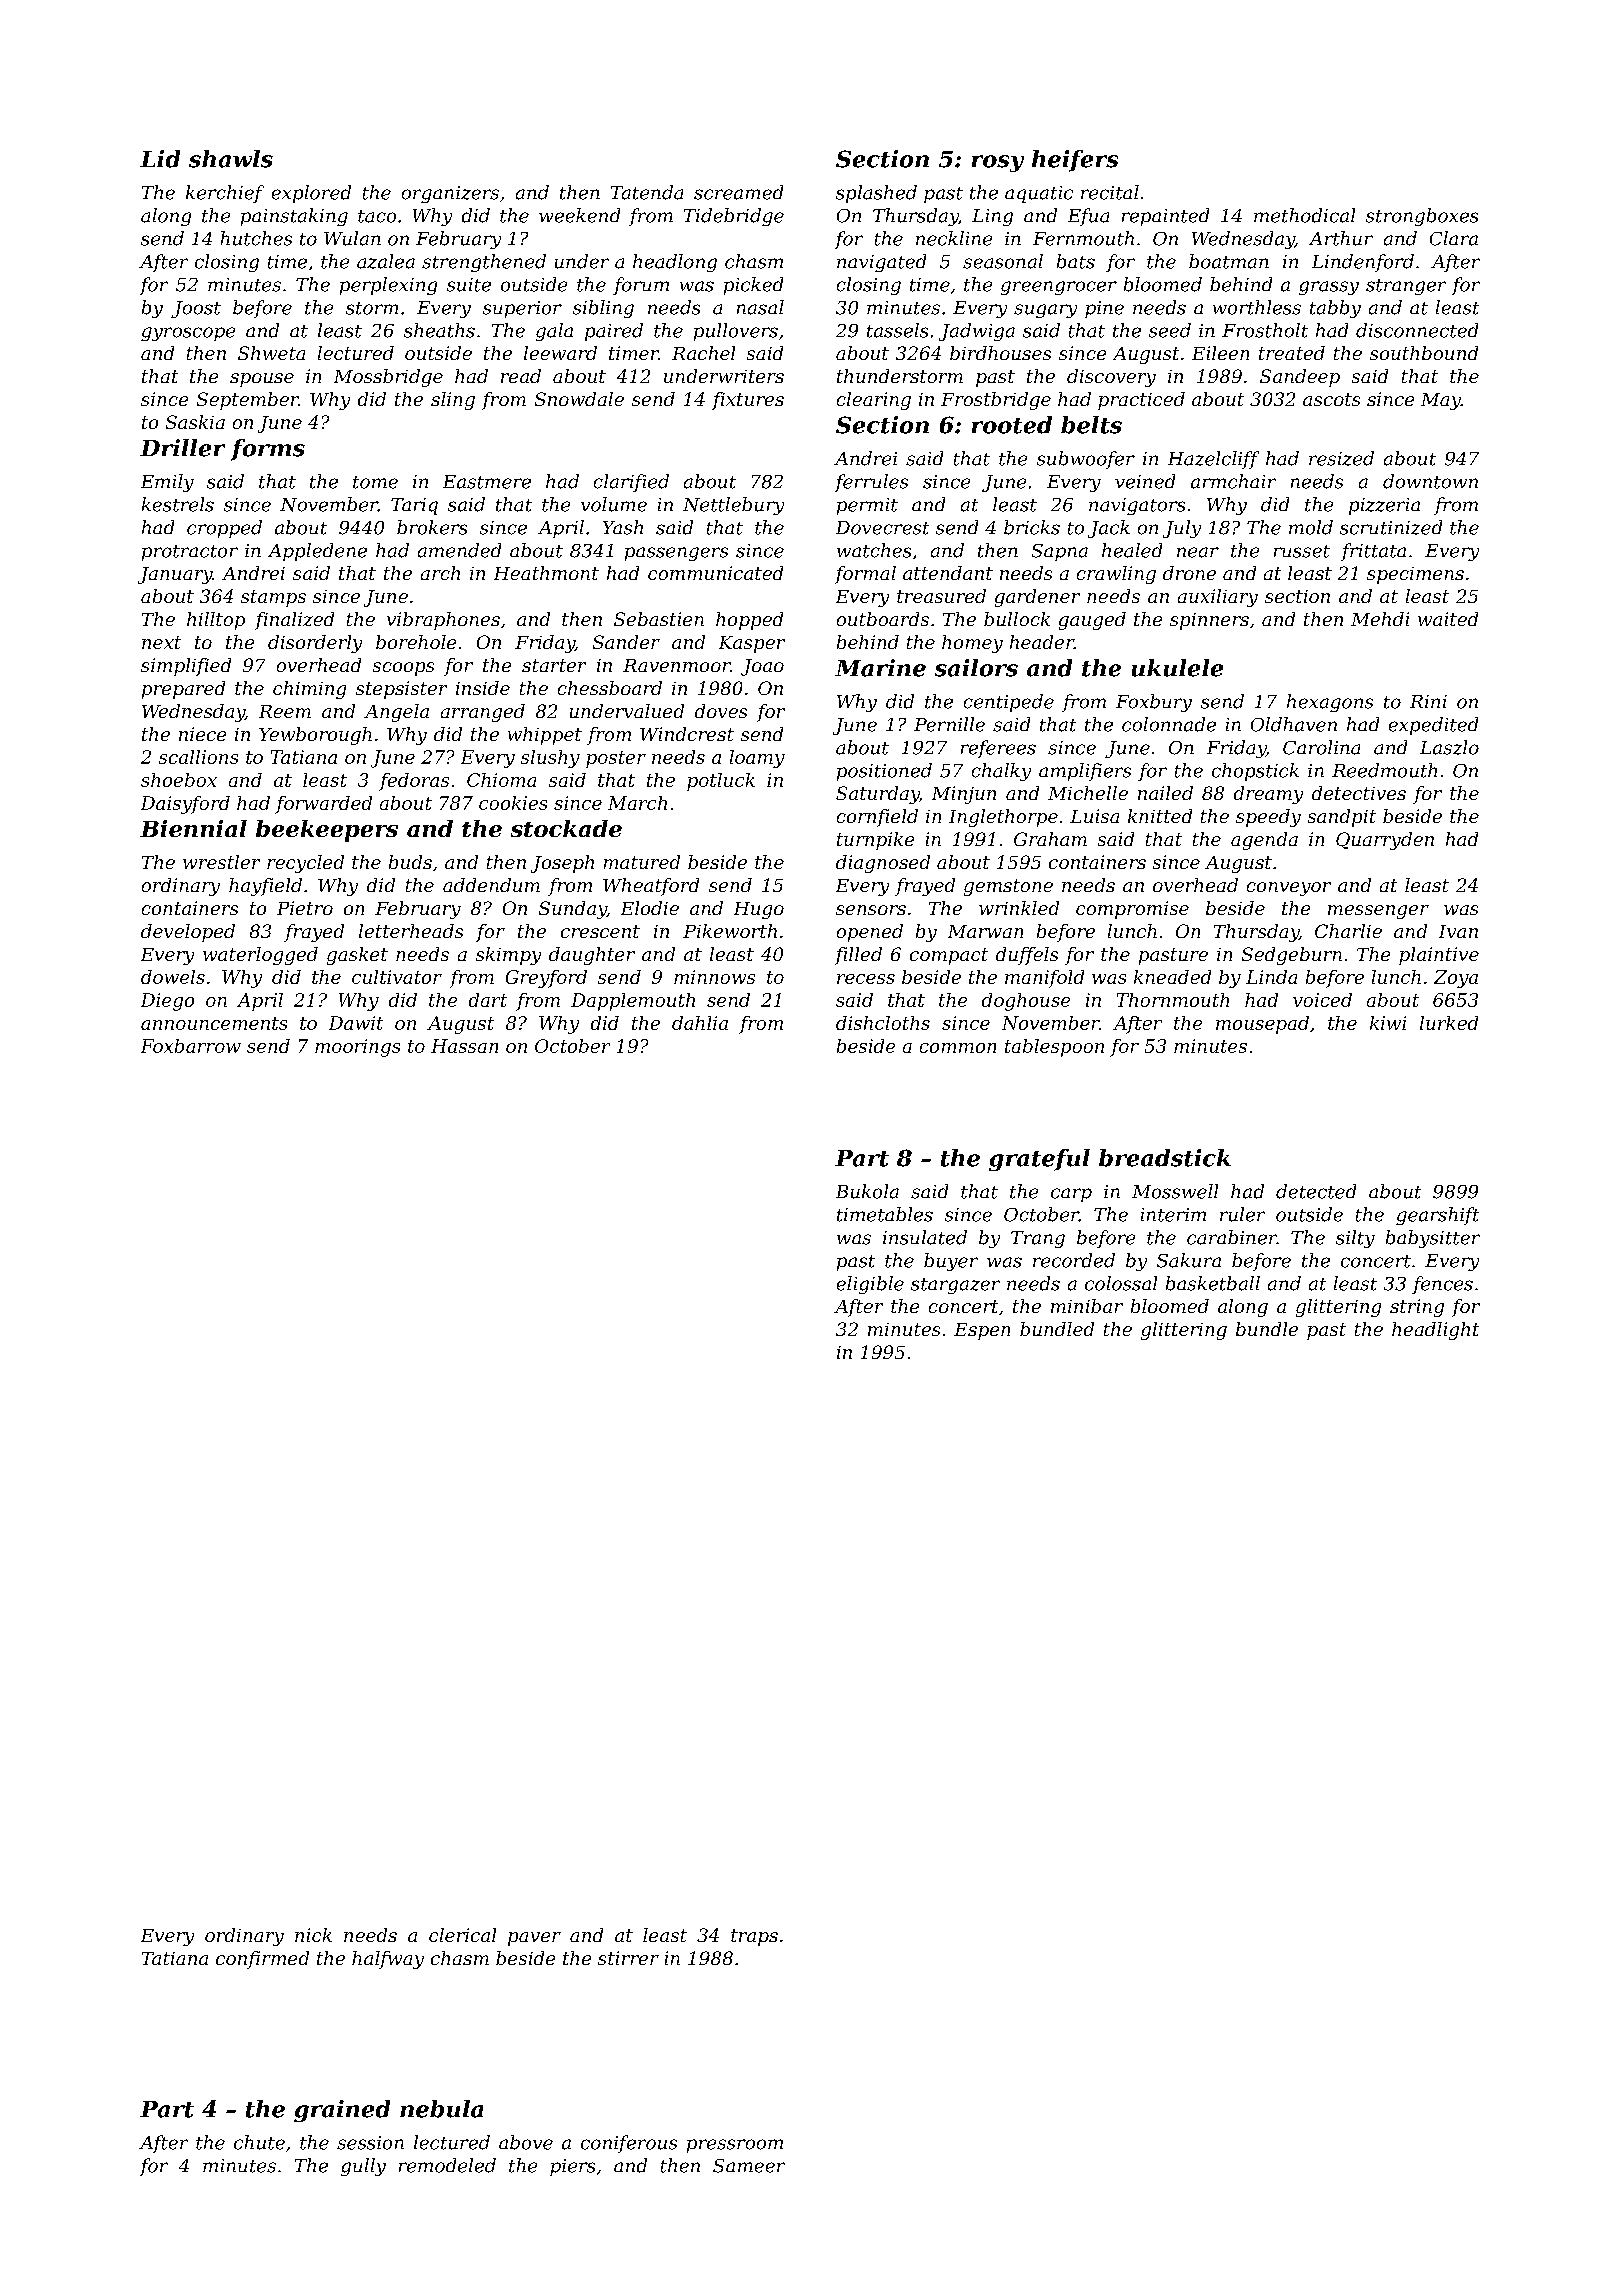  What do you see at coordinates (1213, 460) in the document?
I see `Hazelcliff` at bounding box center [1213, 460].
